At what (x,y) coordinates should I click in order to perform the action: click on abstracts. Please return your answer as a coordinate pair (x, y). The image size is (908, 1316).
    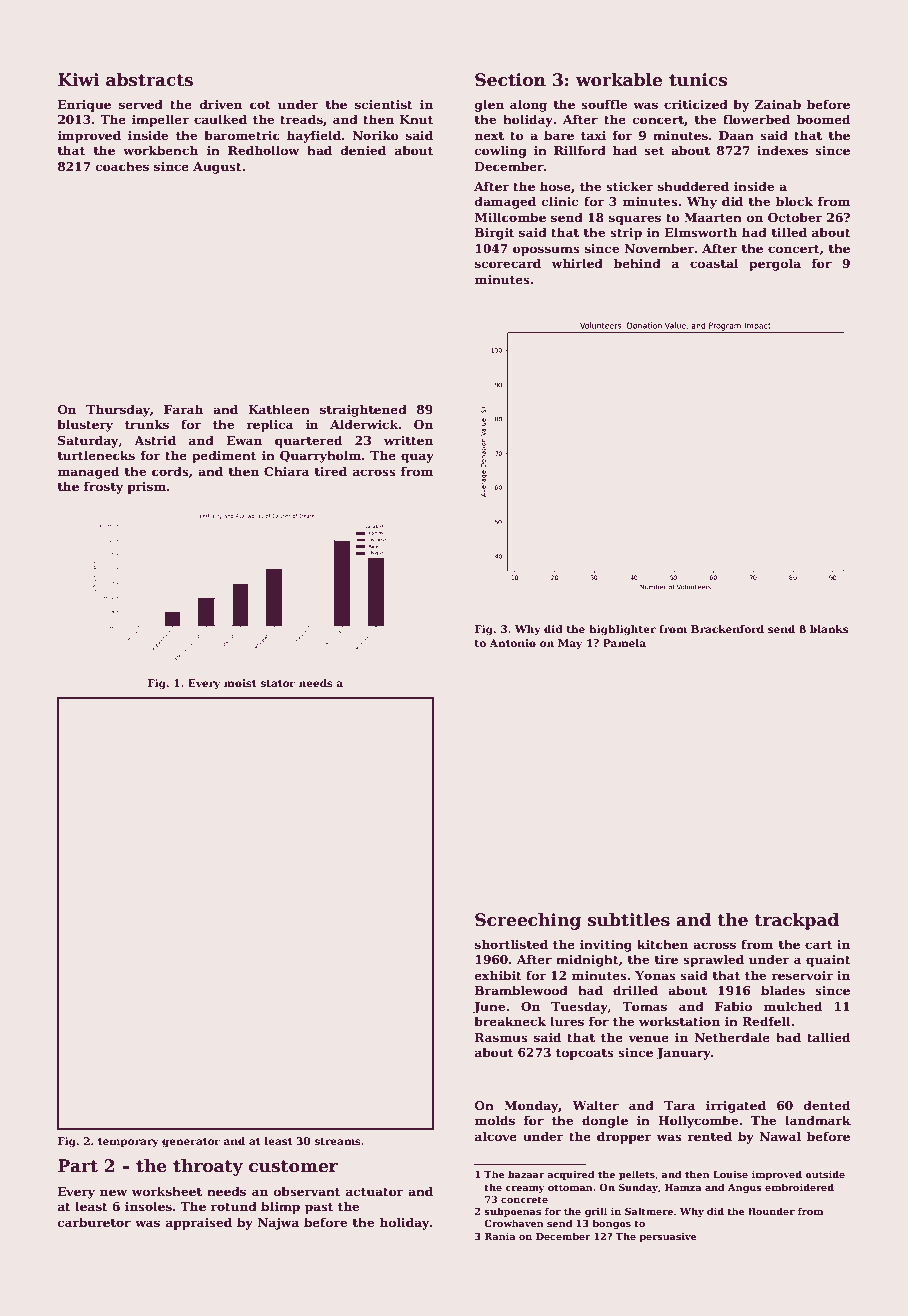
    Looking at the image, I should click on (149, 80).
